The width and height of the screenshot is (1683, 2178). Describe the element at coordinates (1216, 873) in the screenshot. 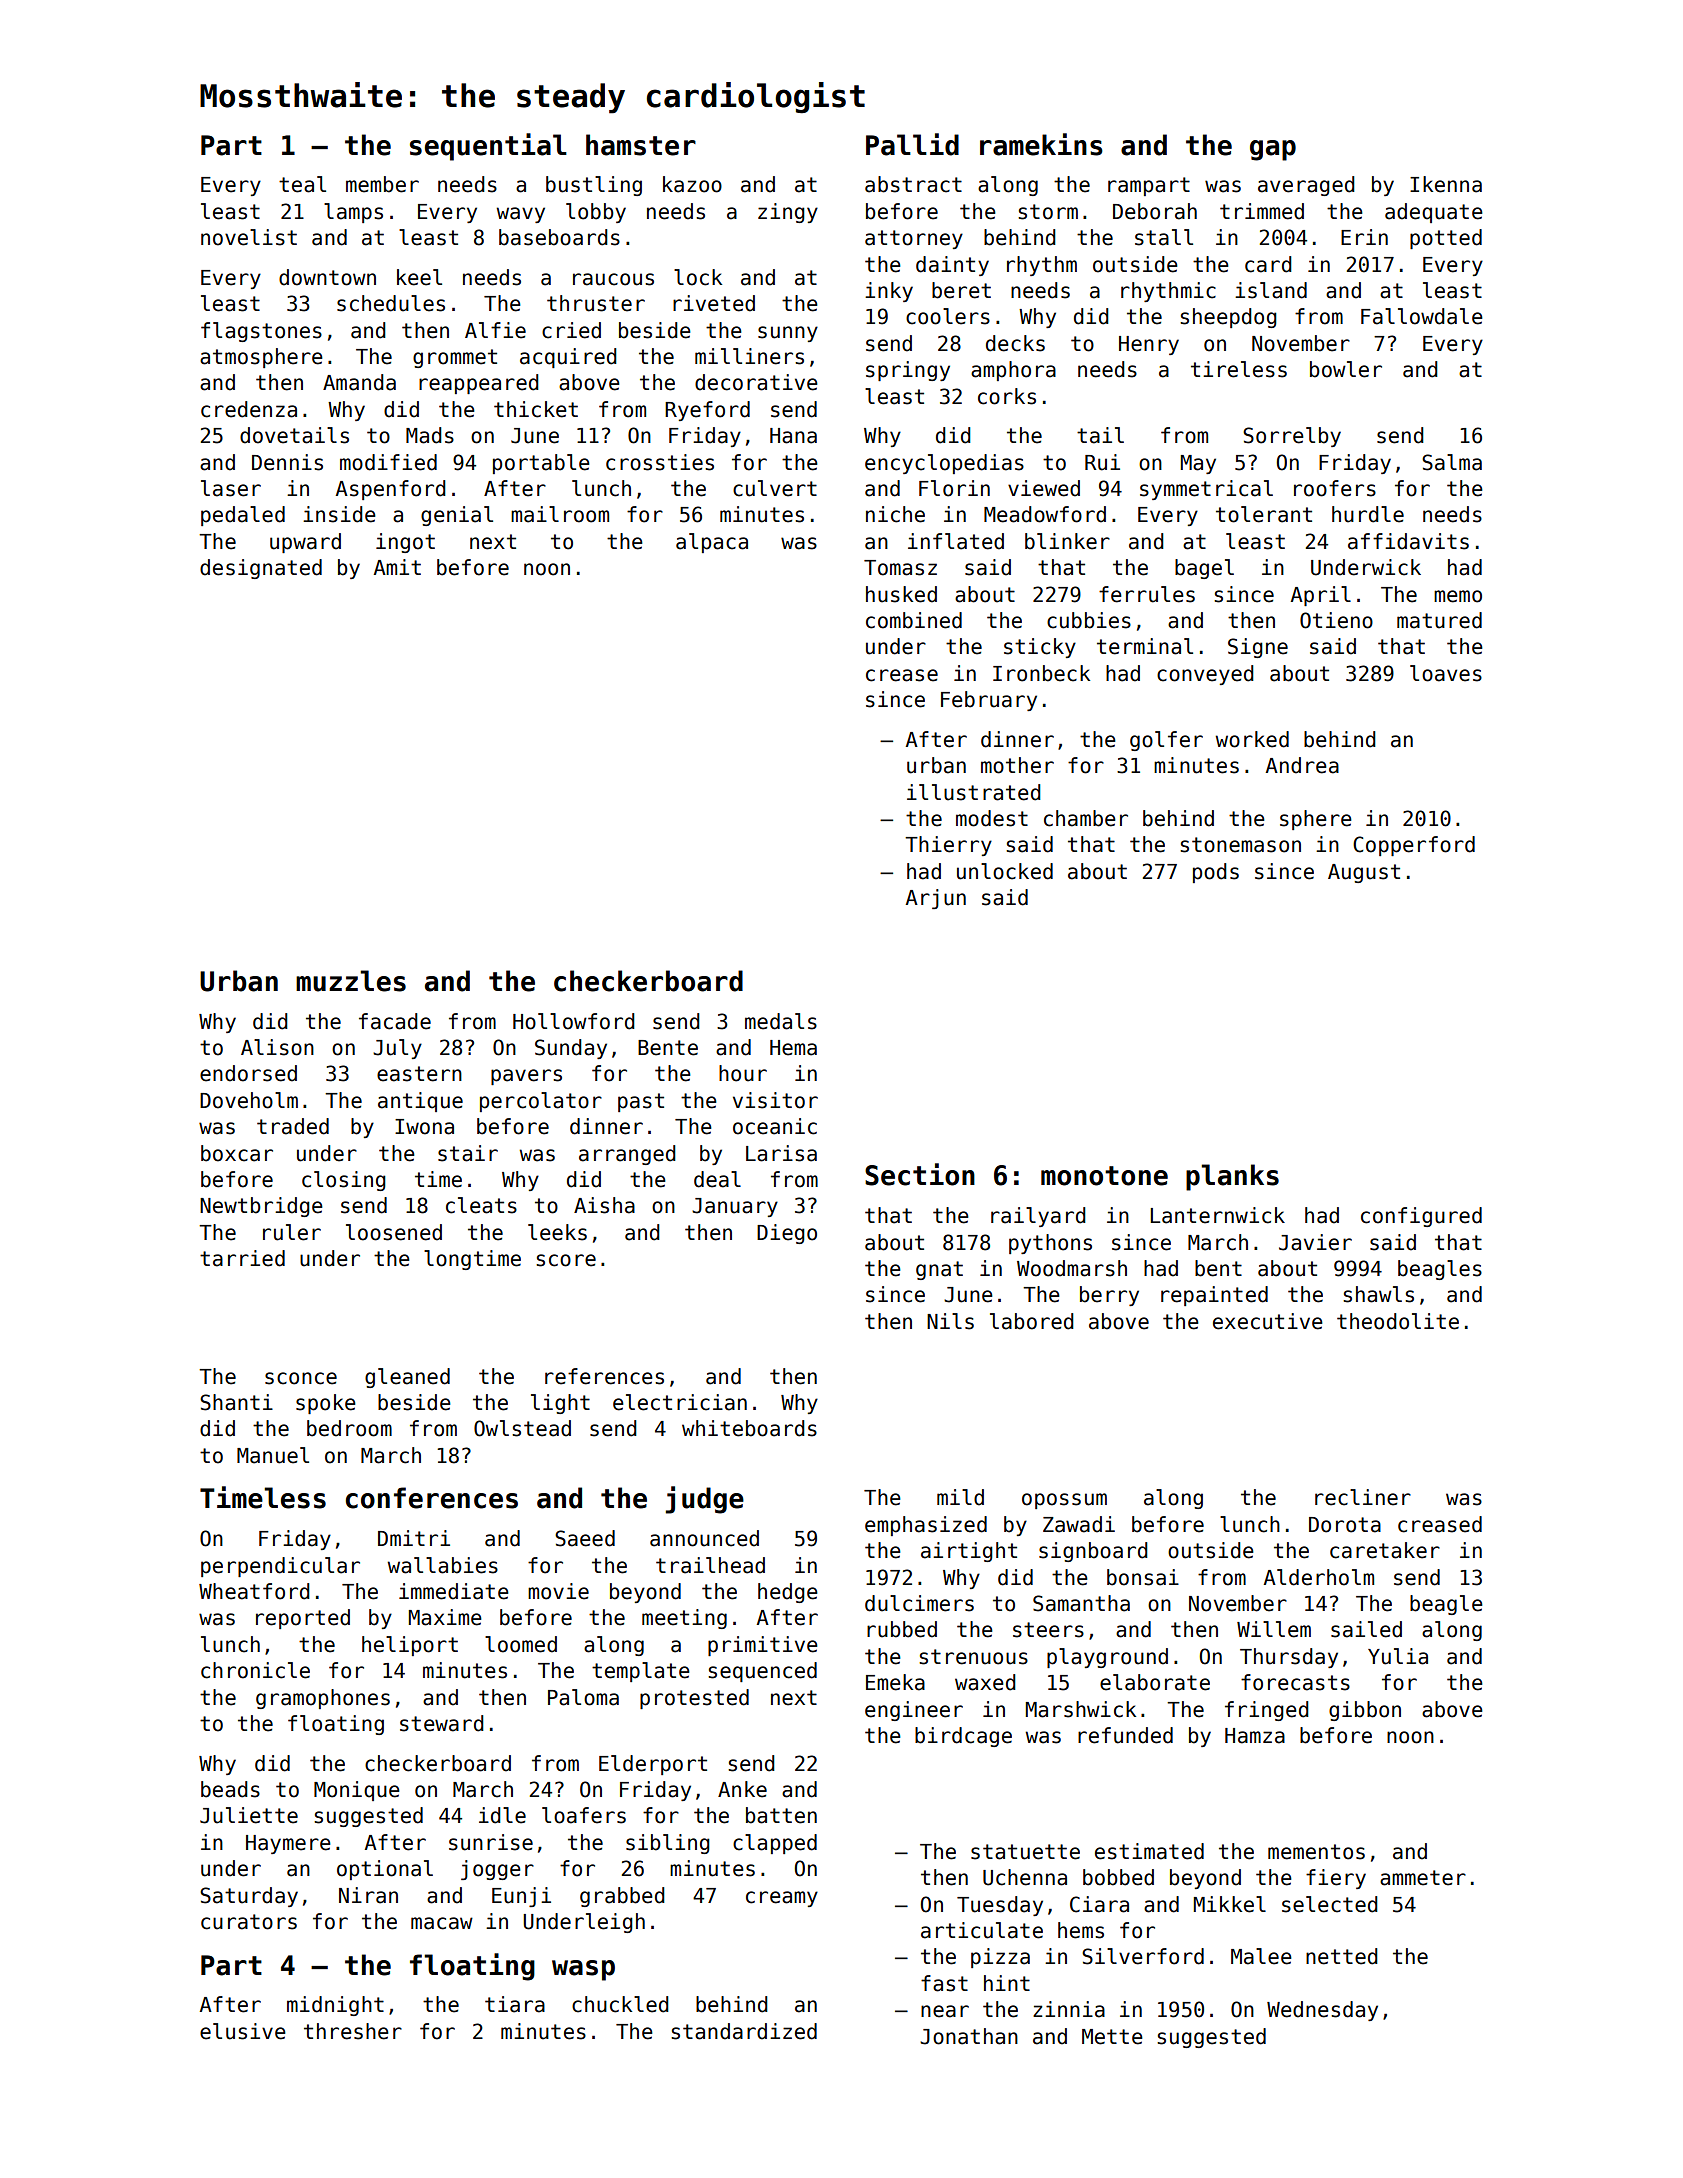

I see `pods` at that location.
